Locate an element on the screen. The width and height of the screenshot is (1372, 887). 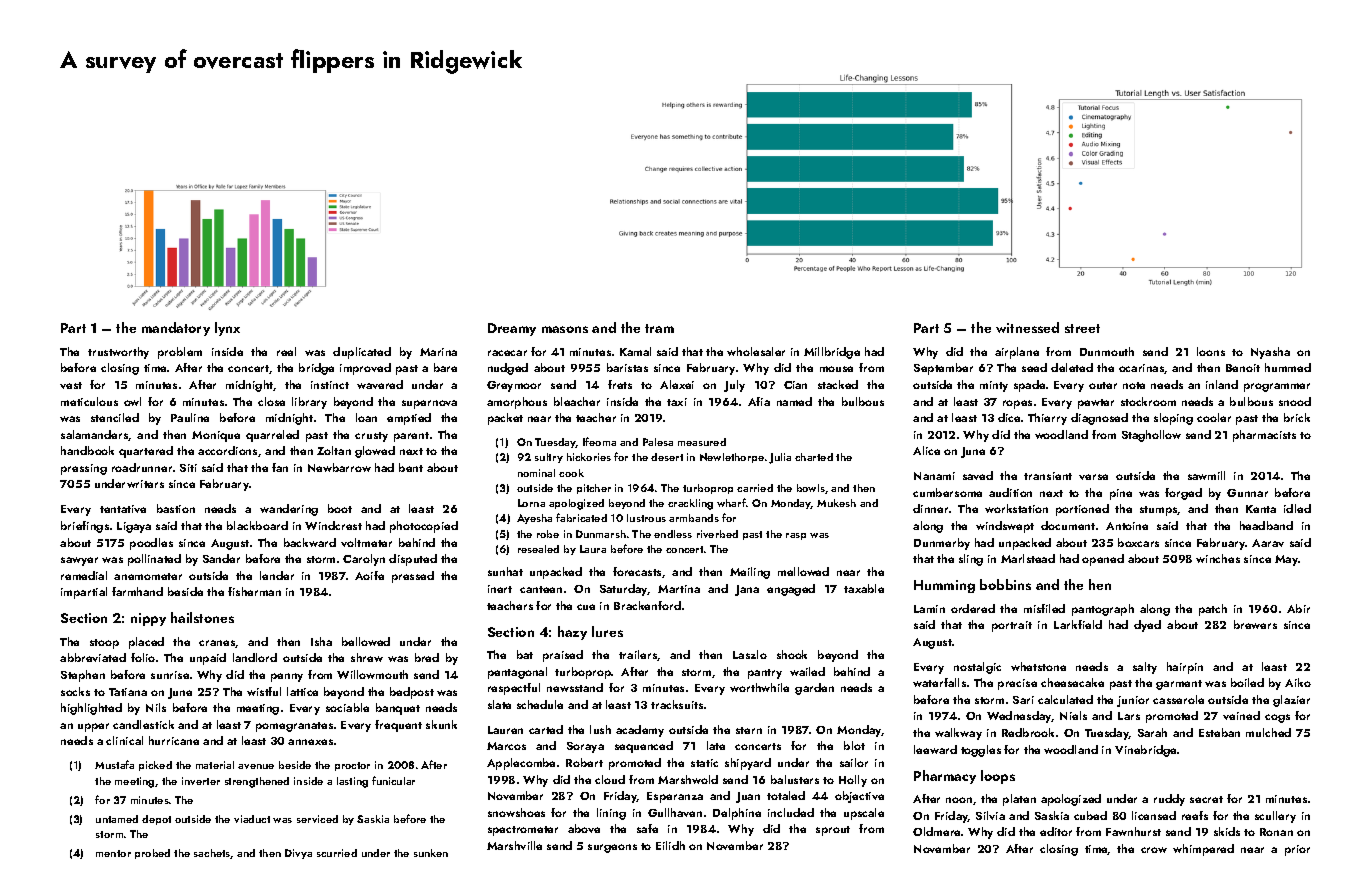
sawyer is located at coordinates (79, 561).
